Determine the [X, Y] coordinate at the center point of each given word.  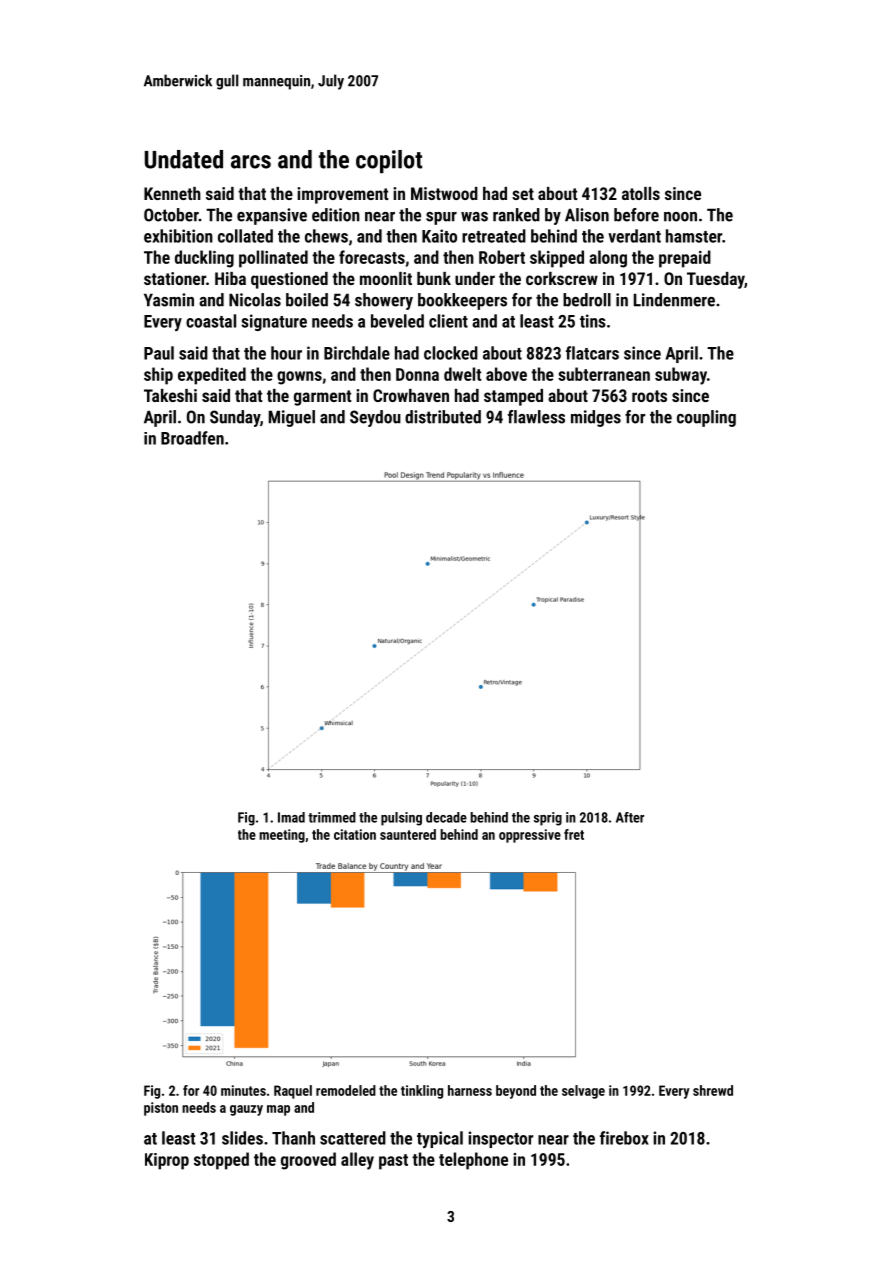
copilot [389, 161]
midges [596, 418]
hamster [694, 236]
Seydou [375, 418]
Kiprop [167, 1161]
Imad [291, 817]
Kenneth [172, 193]
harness [470, 1090]
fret [574, 834]
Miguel [292, 418]
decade [446, 817]
